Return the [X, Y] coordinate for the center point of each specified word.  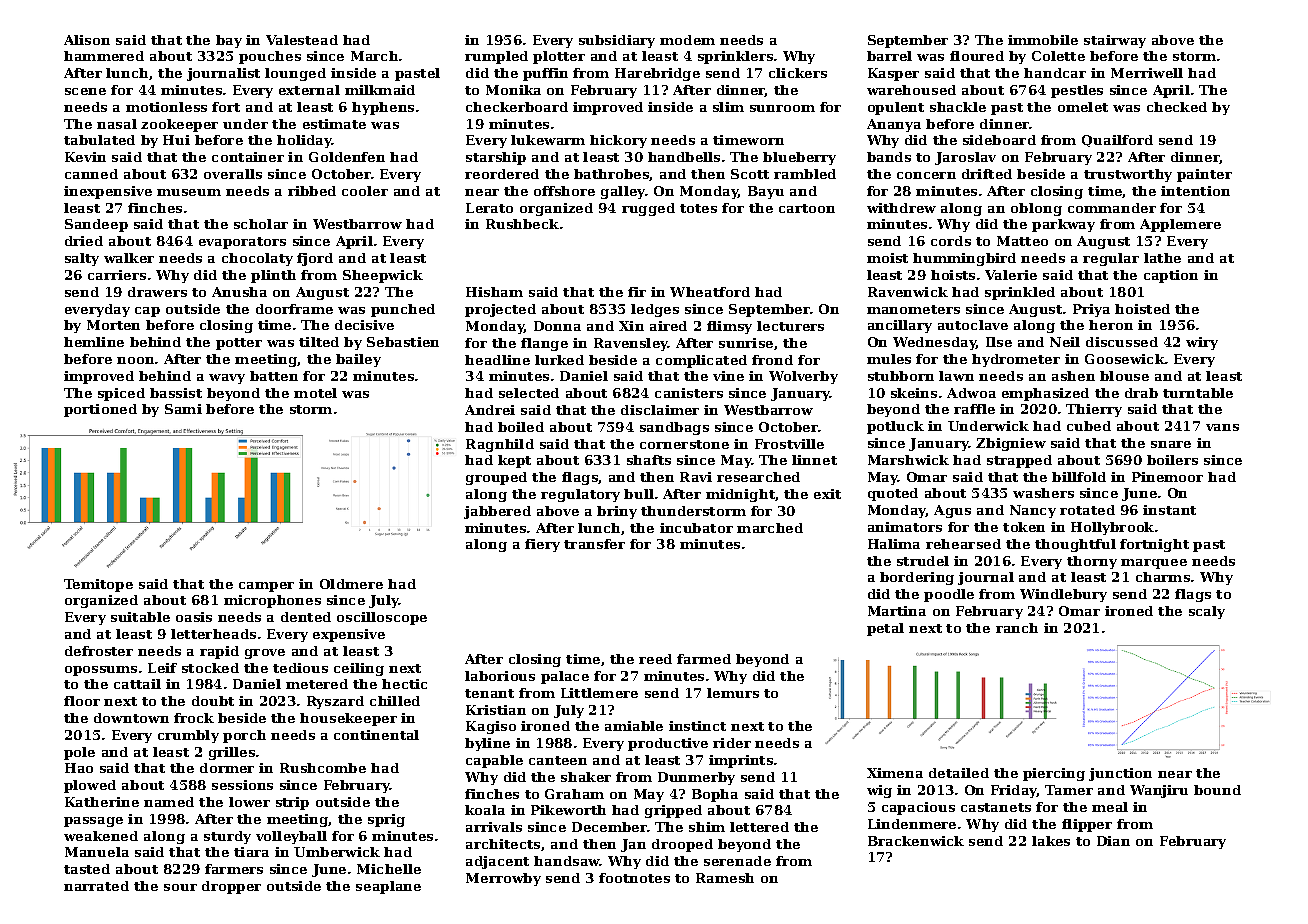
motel [315, 393]
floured [977, 56]
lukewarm [548, 140]
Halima [894, 544]
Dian [1113, 841]
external [309, 90]
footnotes [634, 878]
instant [1169, 510]
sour [180, 887]
